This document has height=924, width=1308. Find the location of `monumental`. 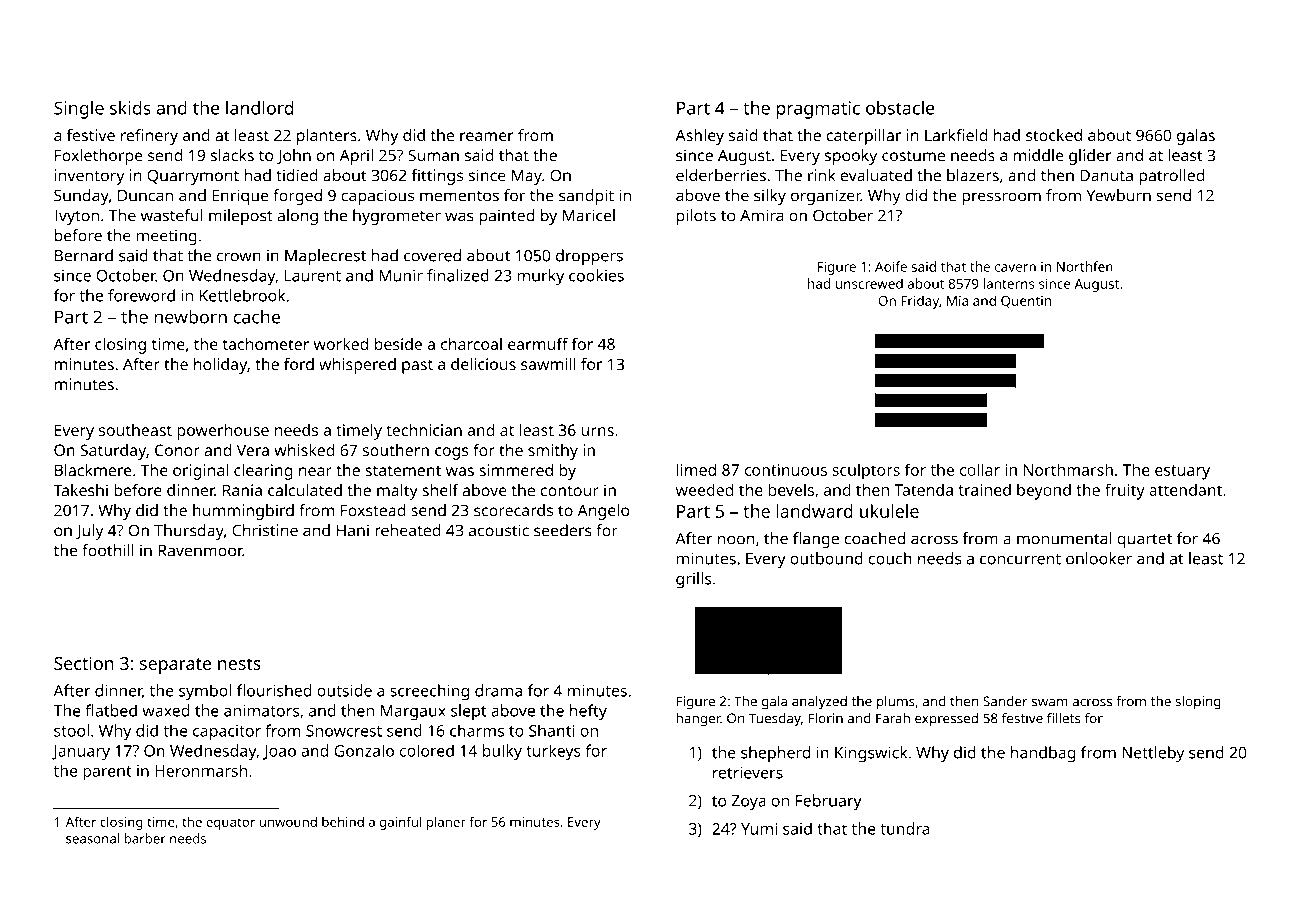

monumental is located at coordinates (1064, 538).
